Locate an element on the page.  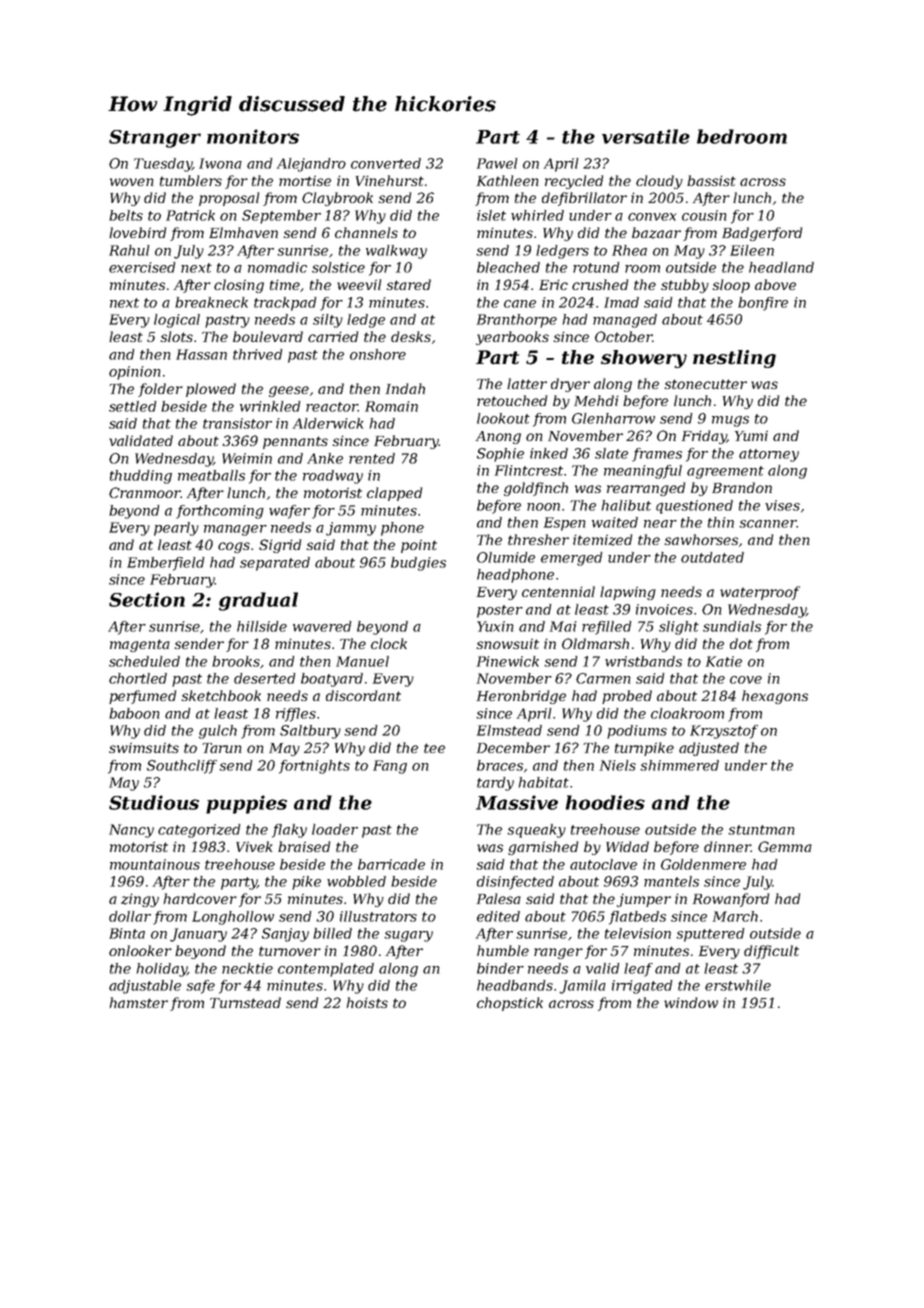
scanner is located at coordinates (768, 524).
